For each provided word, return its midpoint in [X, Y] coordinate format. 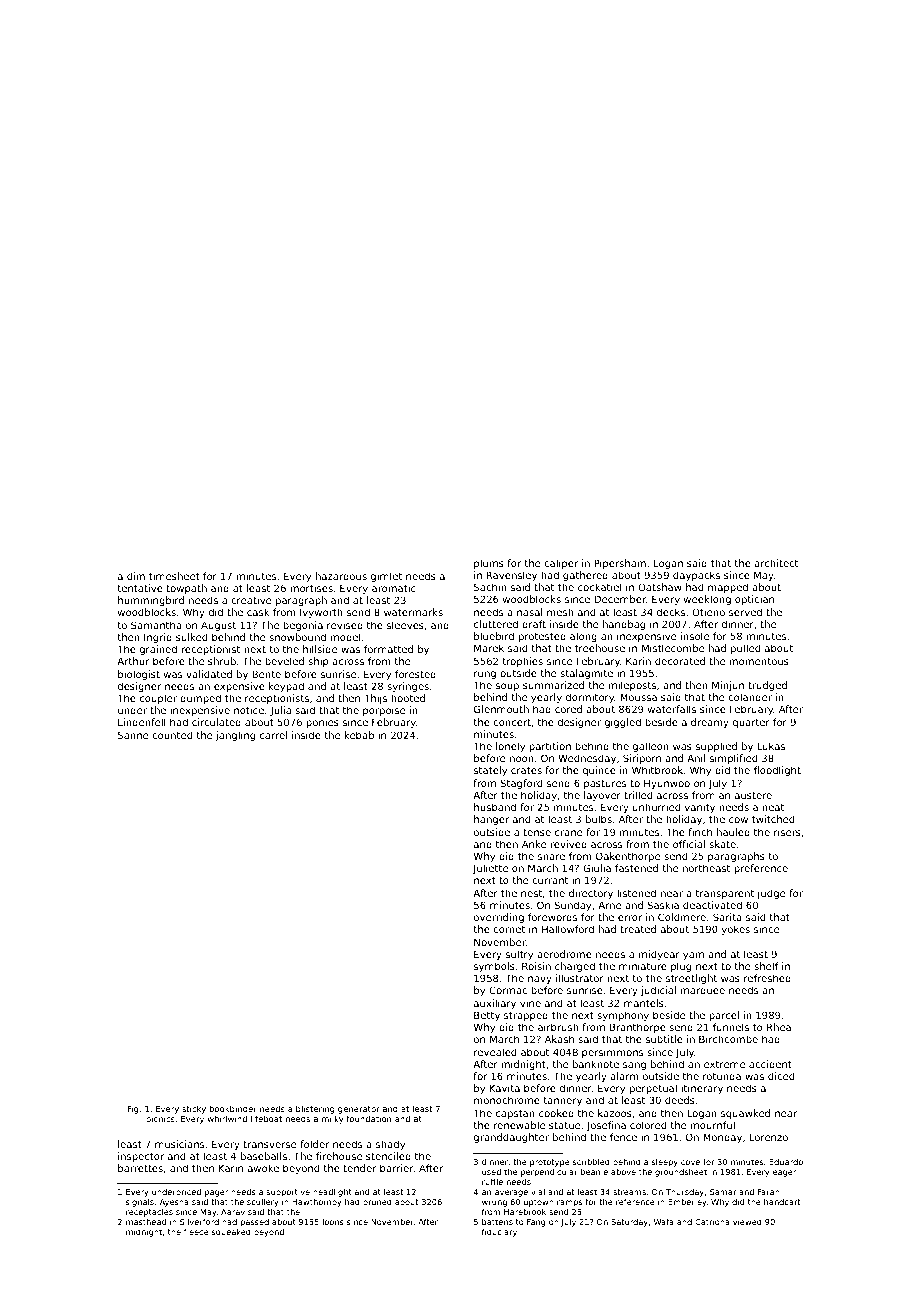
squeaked [231, 1233]
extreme [724, 1064]
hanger [491, 820]
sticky [194, 1109]
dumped [200, 699]
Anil [696, 758]
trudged [767, 686]
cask [258, 612]
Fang [536, 1223]
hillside [320, 649]
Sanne [133, 735]
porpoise [384, 711]
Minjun [728, 686]
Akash [559, 1039]
